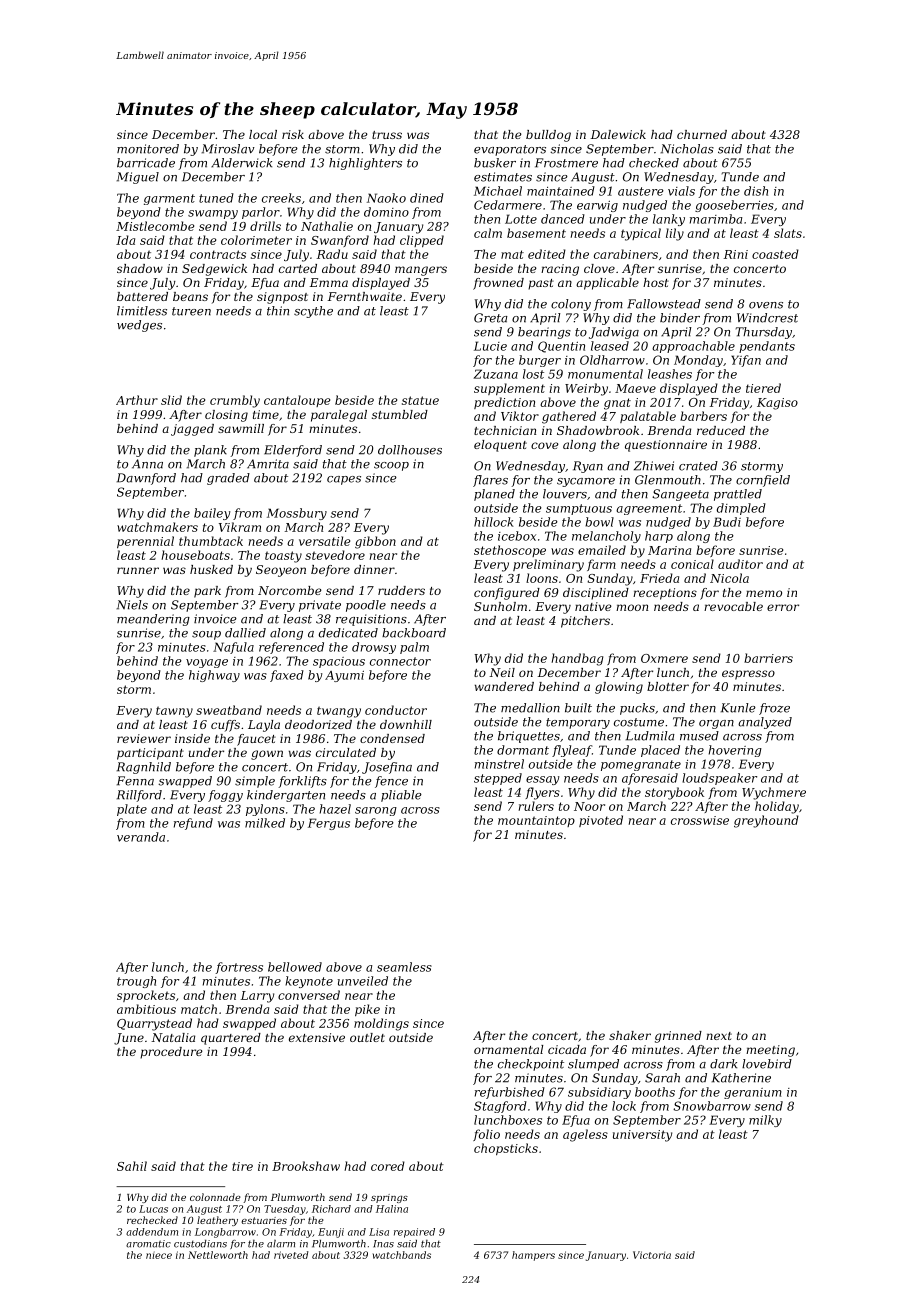 This screenshot has width=924, height=1308. What do you see at coordinates (729, 578) in the screenshot?
I see `Nicola` at bounding box center [729, 578].
